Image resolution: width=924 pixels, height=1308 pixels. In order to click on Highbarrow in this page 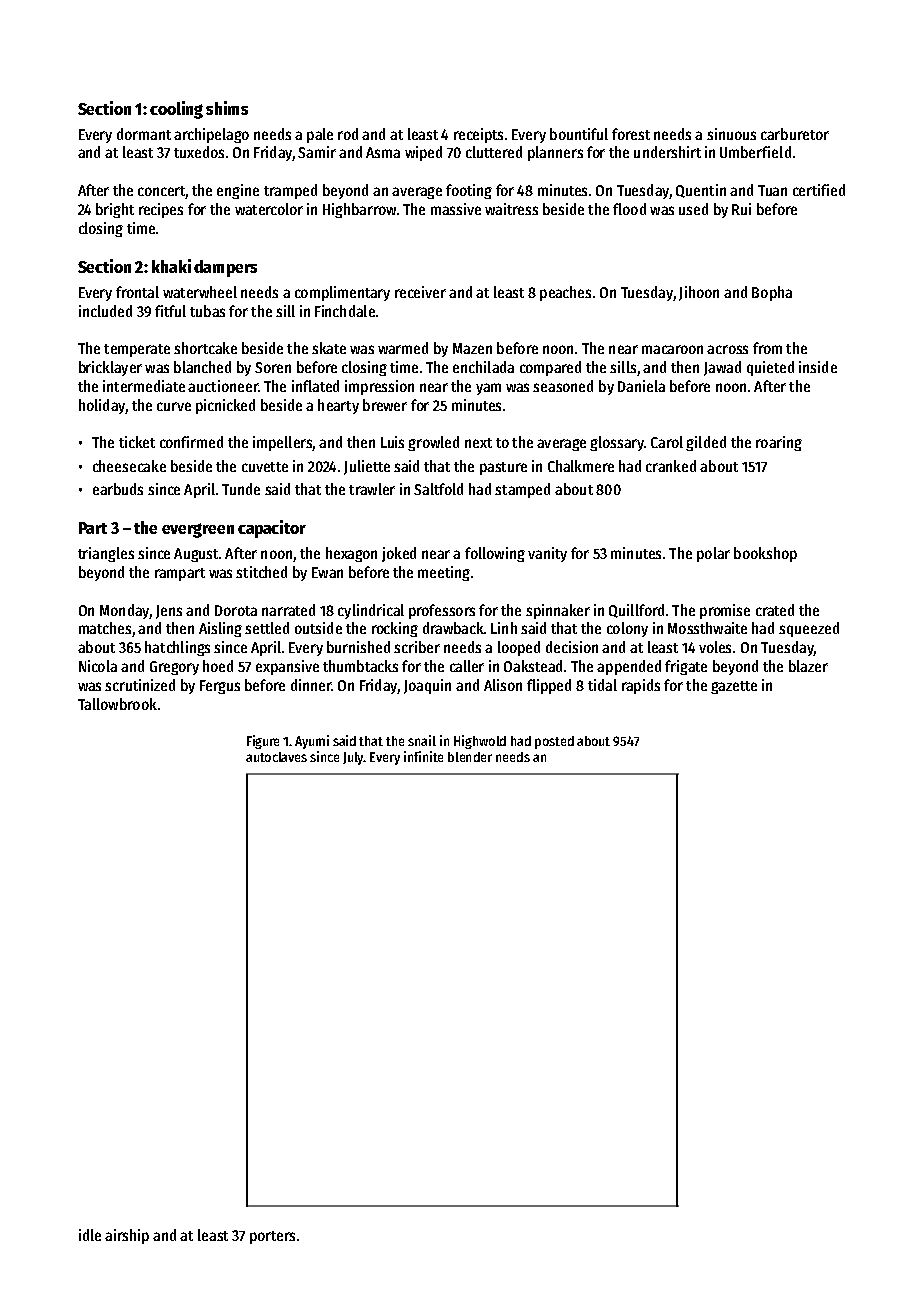, I will do `click(359, 210)`.
